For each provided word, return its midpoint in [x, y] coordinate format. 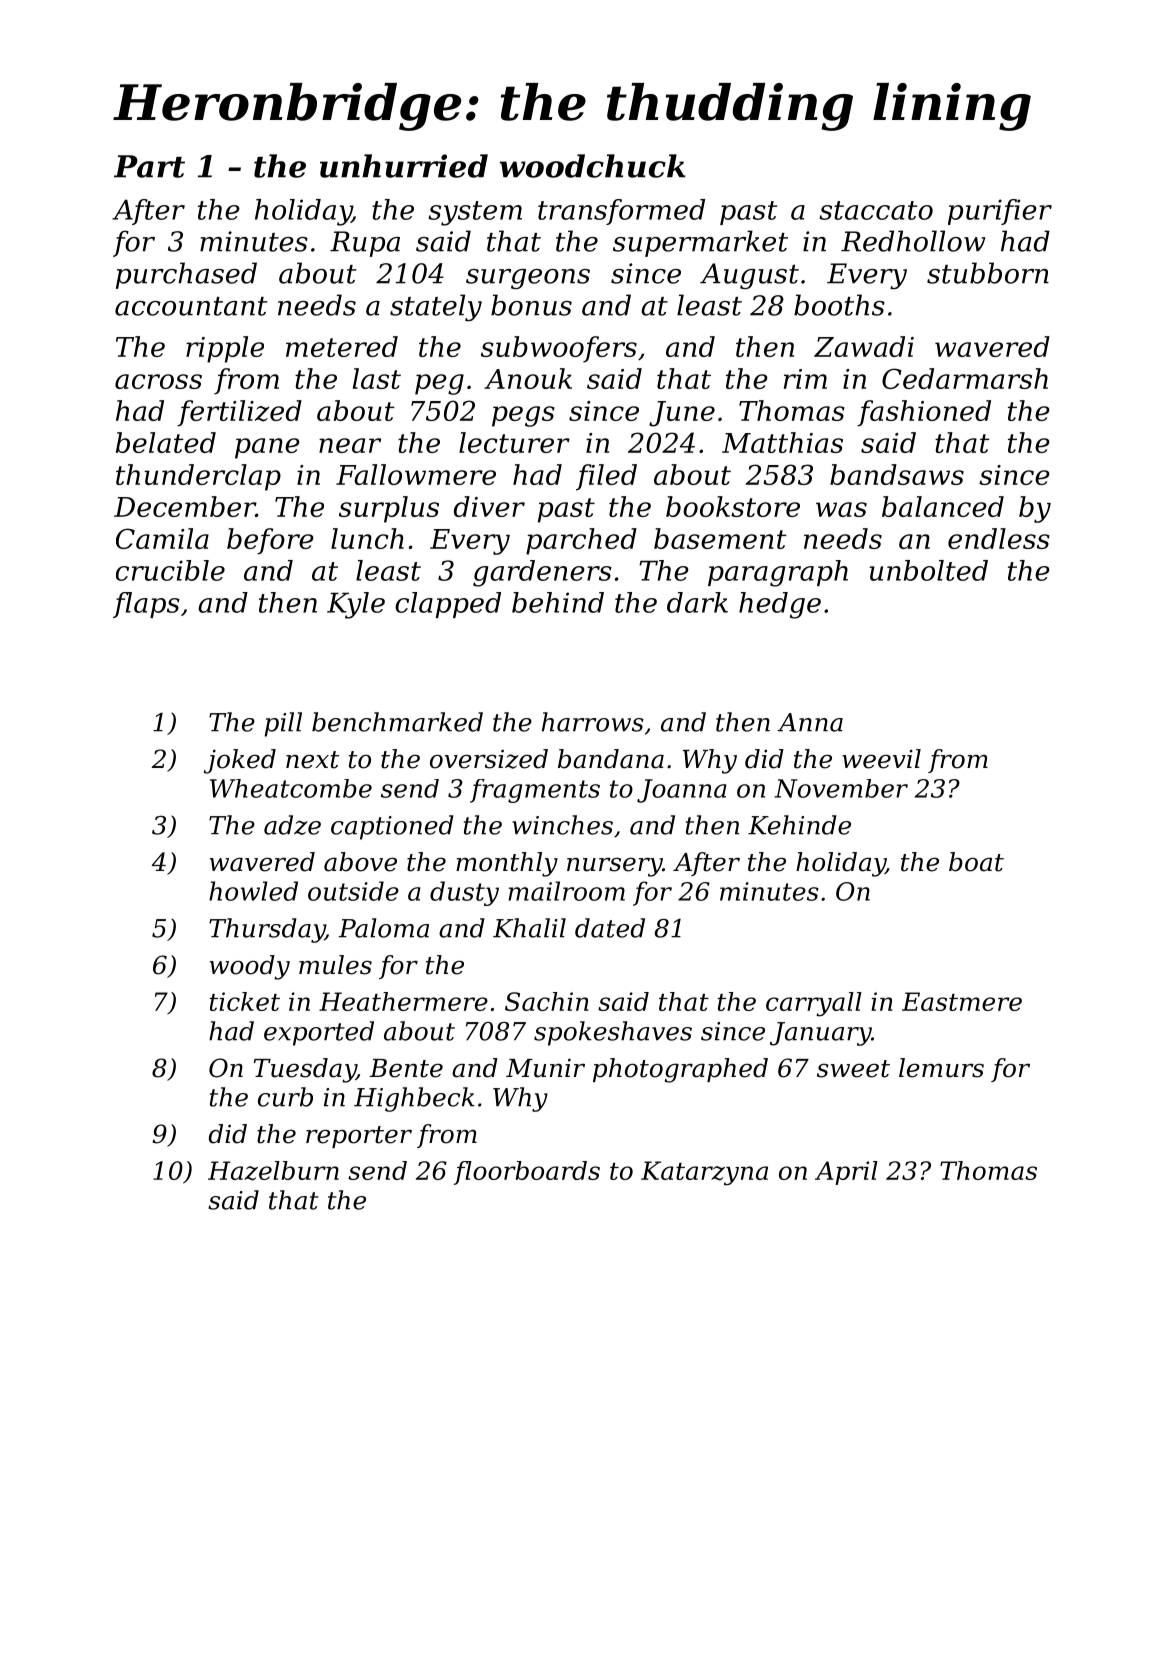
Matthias [782, 442]
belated [166, 442]
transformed [621, 212]
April [846, 1173]
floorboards [527, 1173]
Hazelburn [273, 1171]
